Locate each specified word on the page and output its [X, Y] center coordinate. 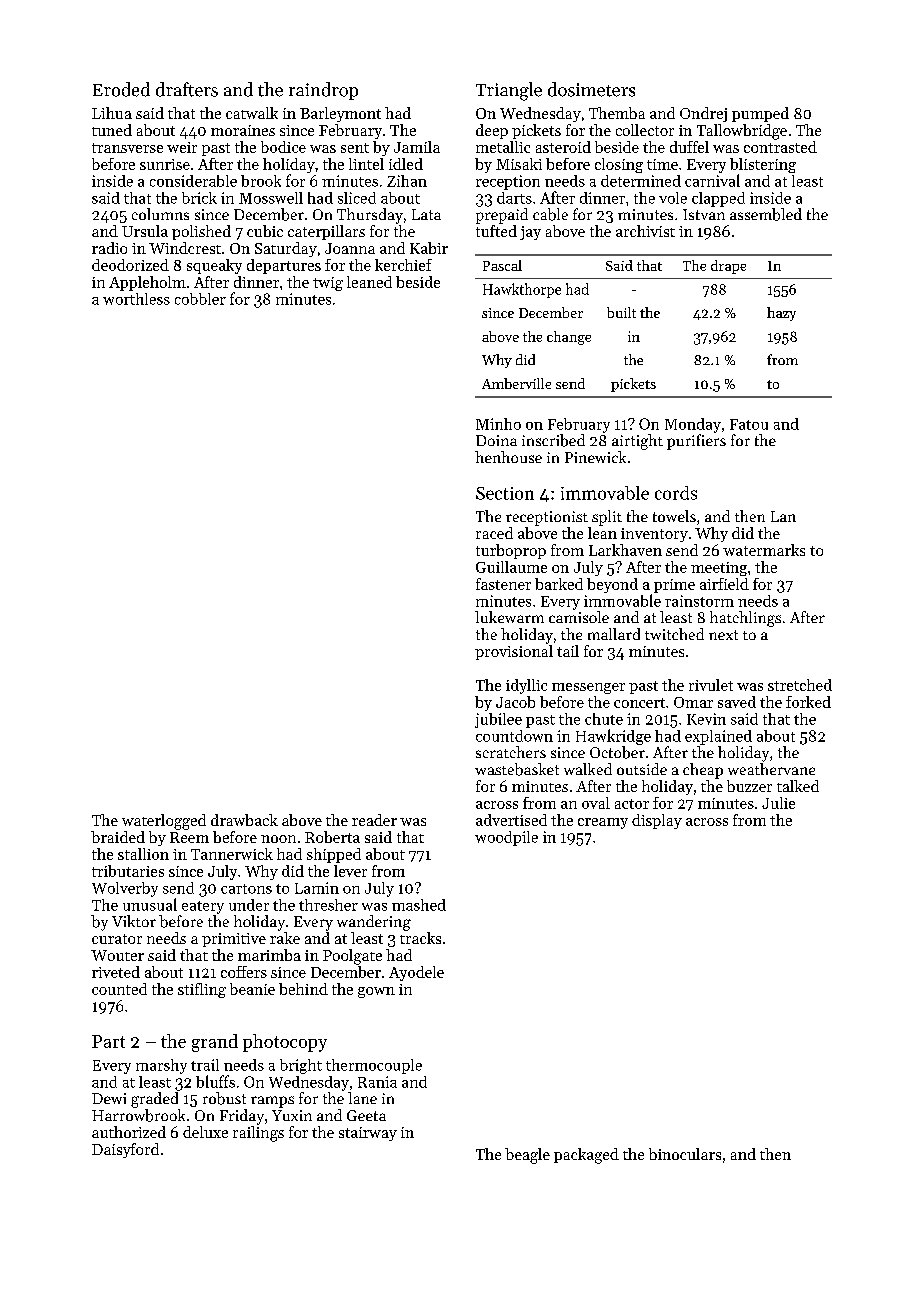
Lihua [112, 113]
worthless [136, 299]
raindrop [323, 91]
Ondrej [703, 114]
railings [258, 1134]
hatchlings [745, 619]
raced [494, 533]
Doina [496, 440]
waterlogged [164, 822]
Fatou [749, 424]
